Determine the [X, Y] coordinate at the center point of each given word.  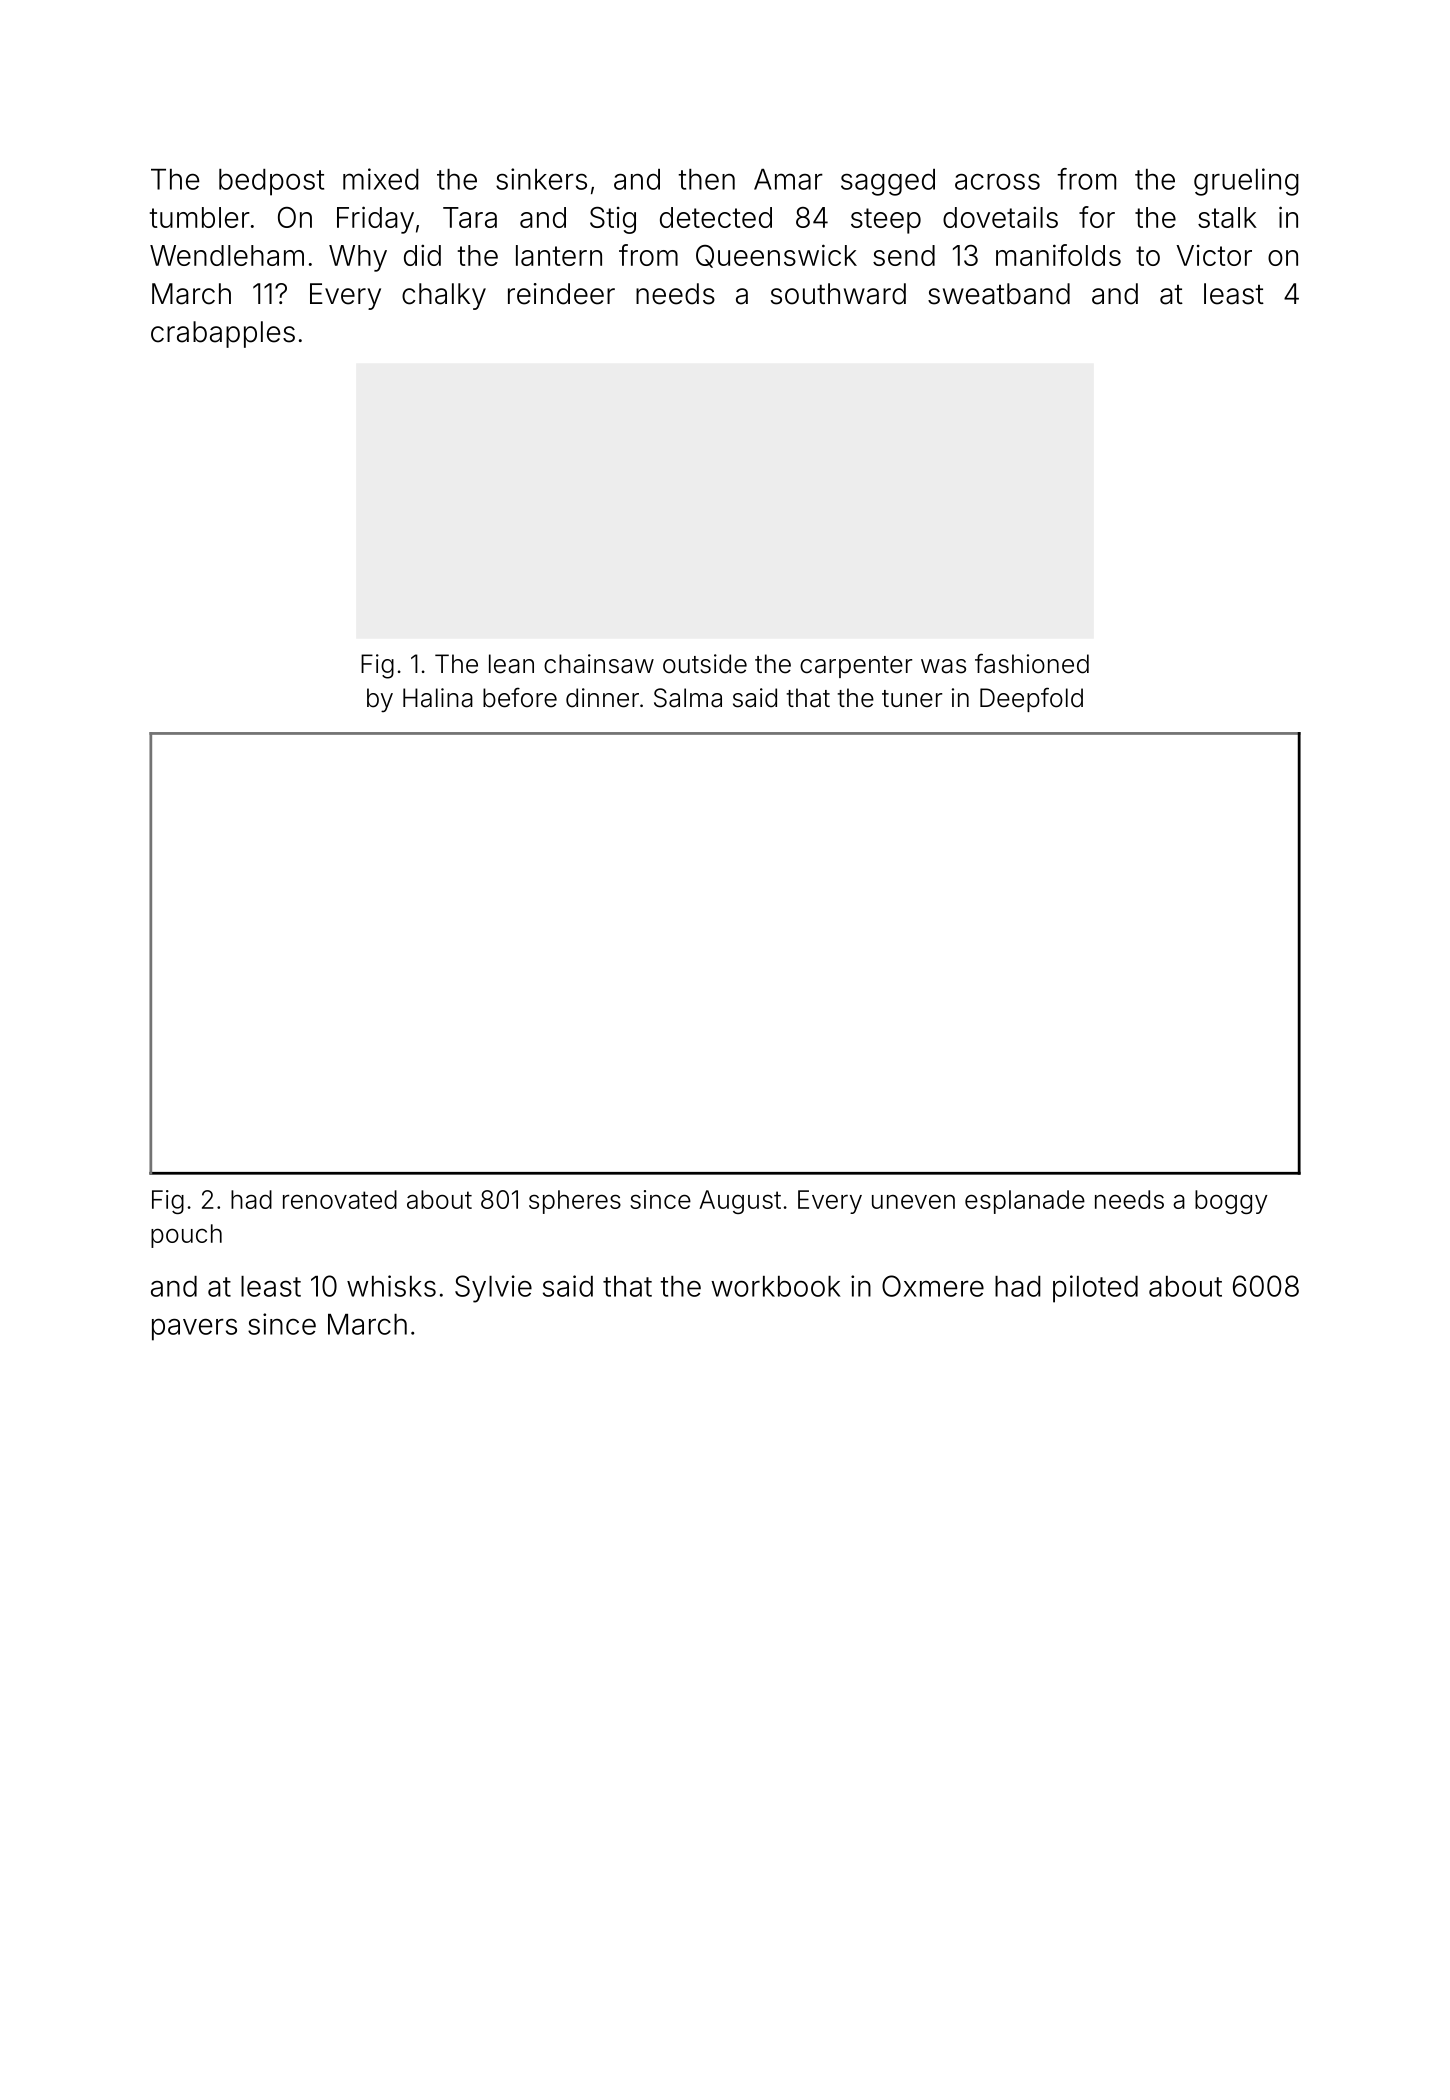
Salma [688, 698]
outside [705, 664]
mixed [381, 179]
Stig [613, 220]
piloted [1095, 1289]
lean [511, 664]
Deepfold [1031, 699]
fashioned [1032, 663]
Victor [1214, 255]
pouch [186, 1236]
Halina [438, 698]
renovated [340, 1199]
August [740, 1202]
